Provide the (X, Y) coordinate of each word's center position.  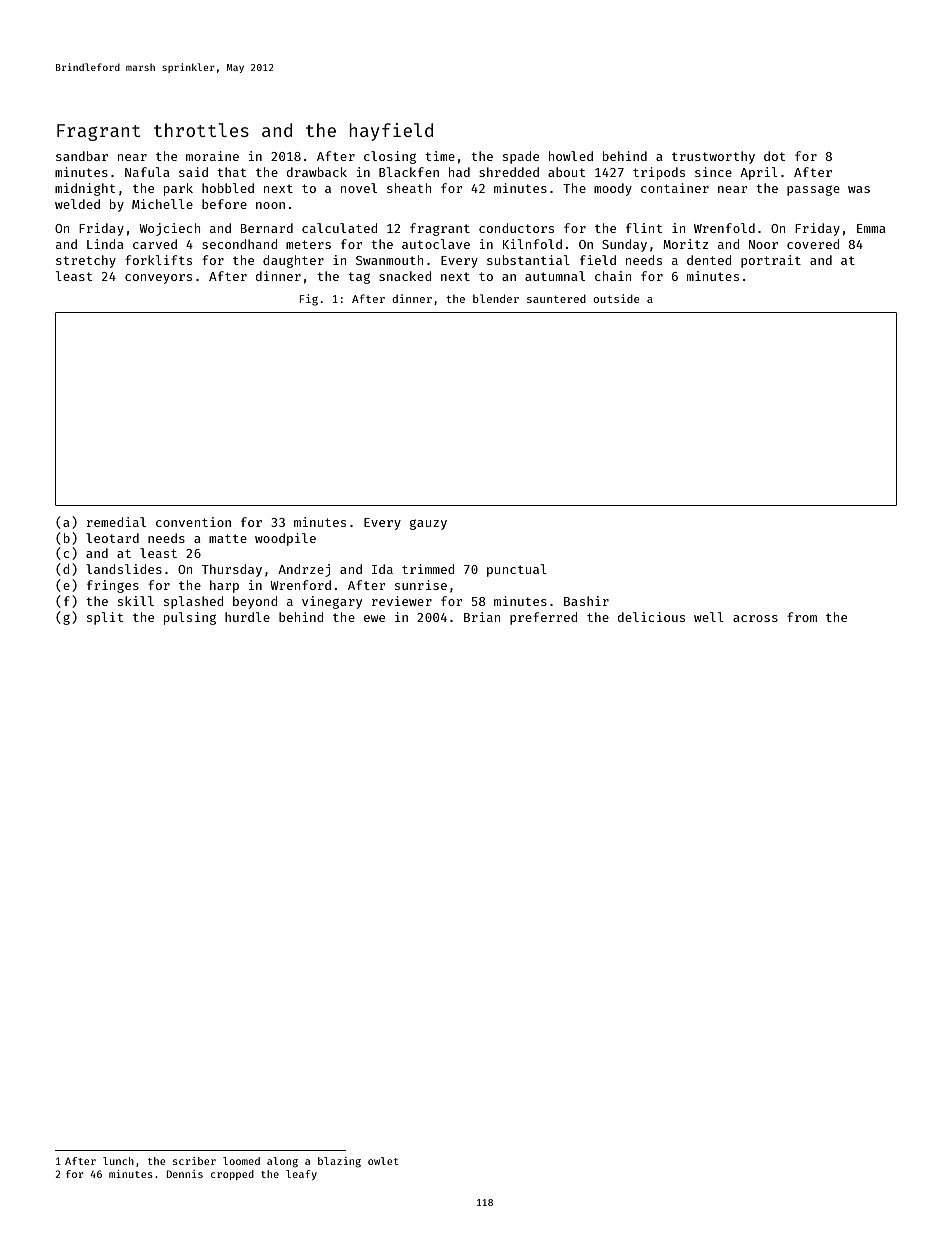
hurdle (247, 617)
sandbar (82, 156)
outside (616, 298)
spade (521, 157)
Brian (482, 617)
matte (228, 538)
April (759, 173)
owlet (383, 1161)
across (755, 618)
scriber (194, 1161)
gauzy (428, 524)
